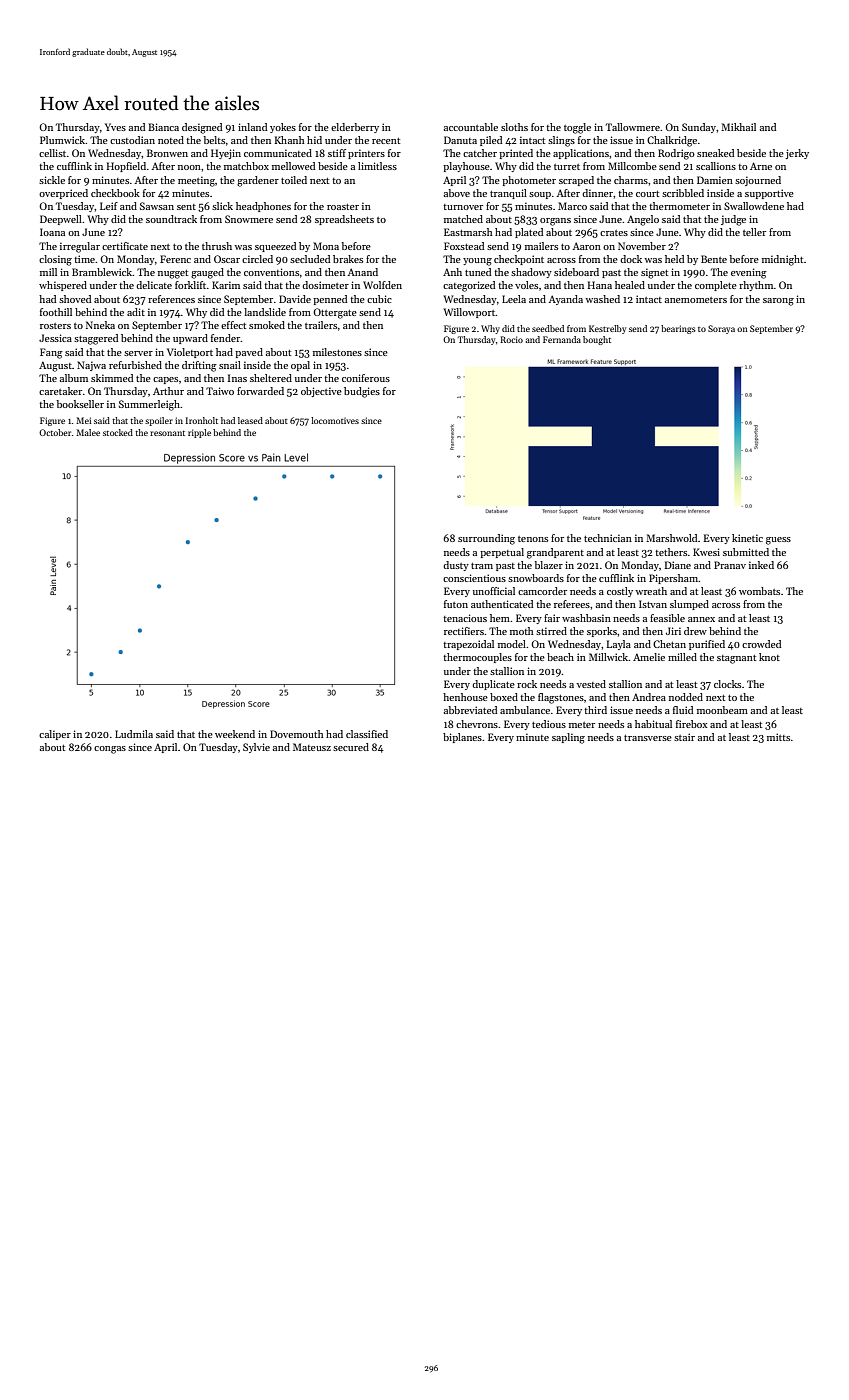 The width and height of the page is (849, 1400). I want to click on bought, so click(597, 340).
